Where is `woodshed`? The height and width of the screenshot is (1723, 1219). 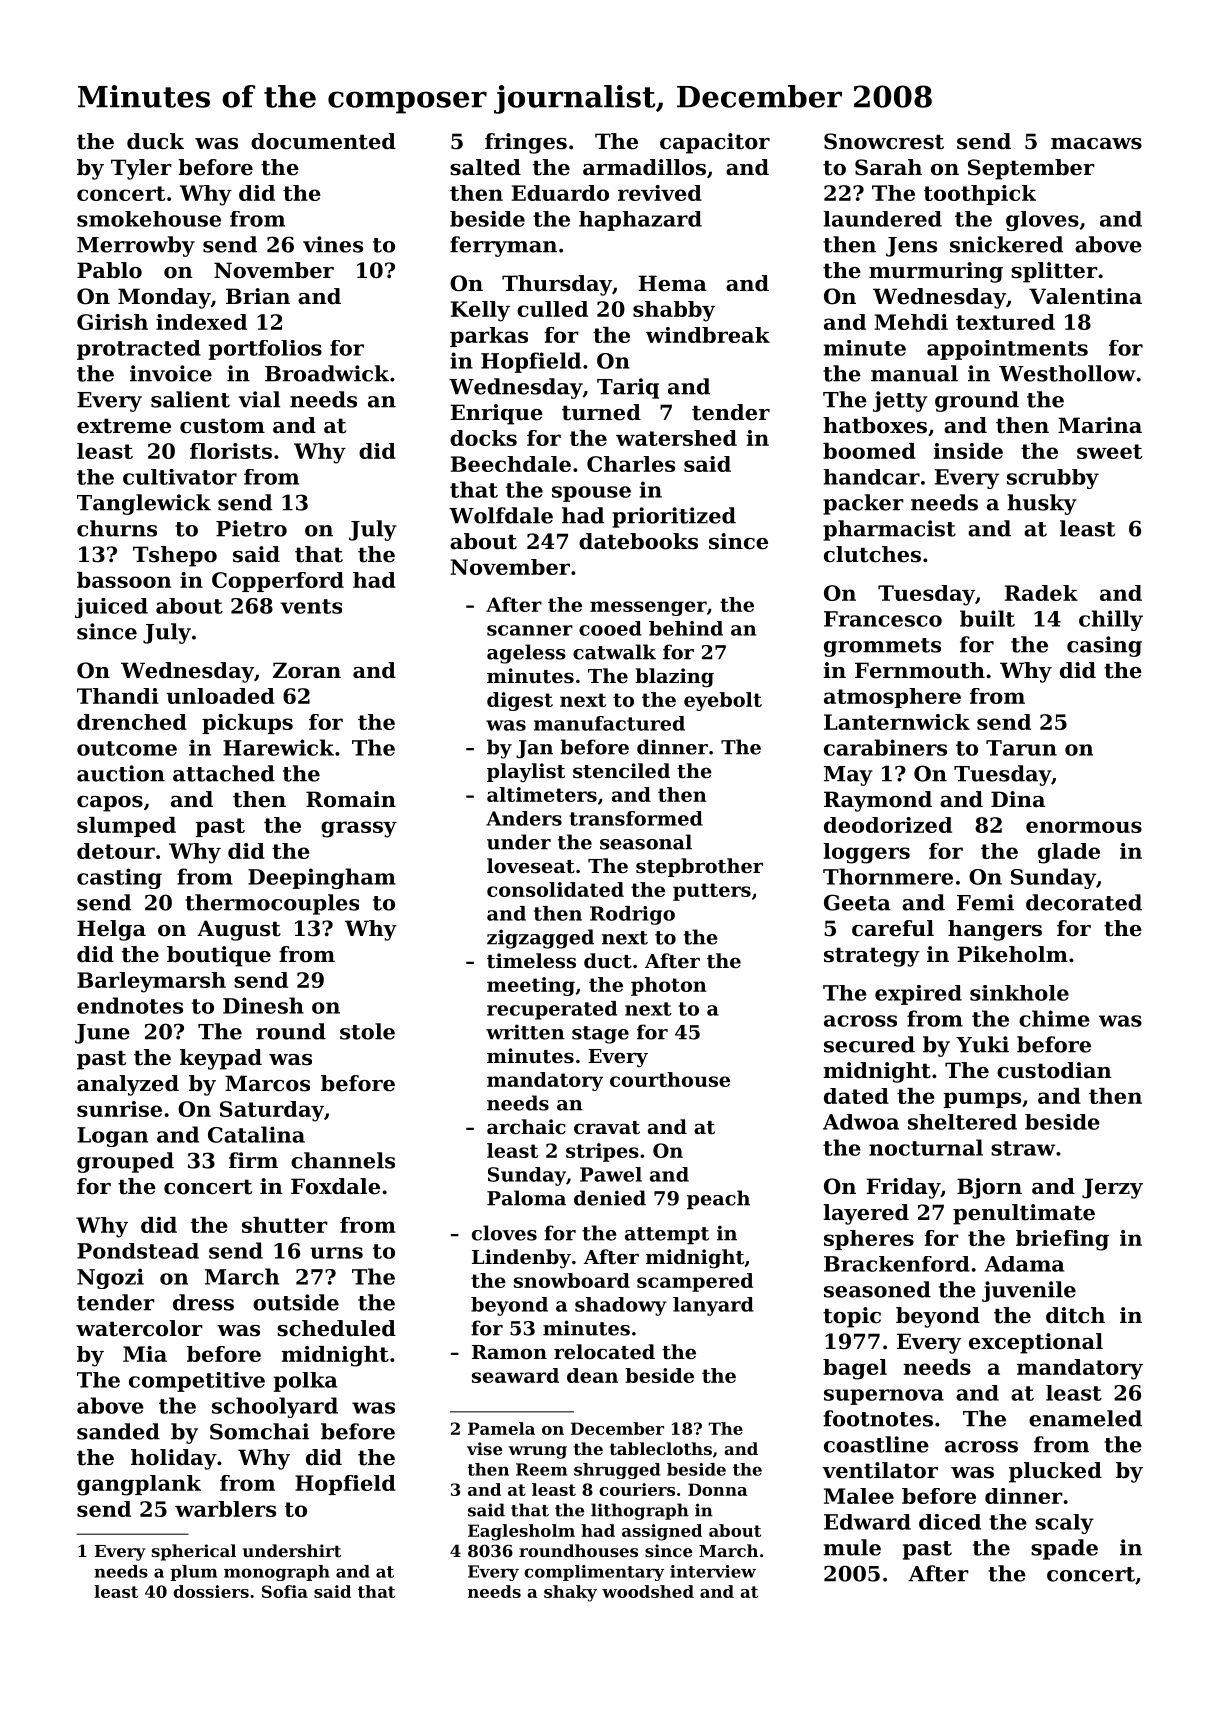
woodshed is located at coordinates (648, 1591).
